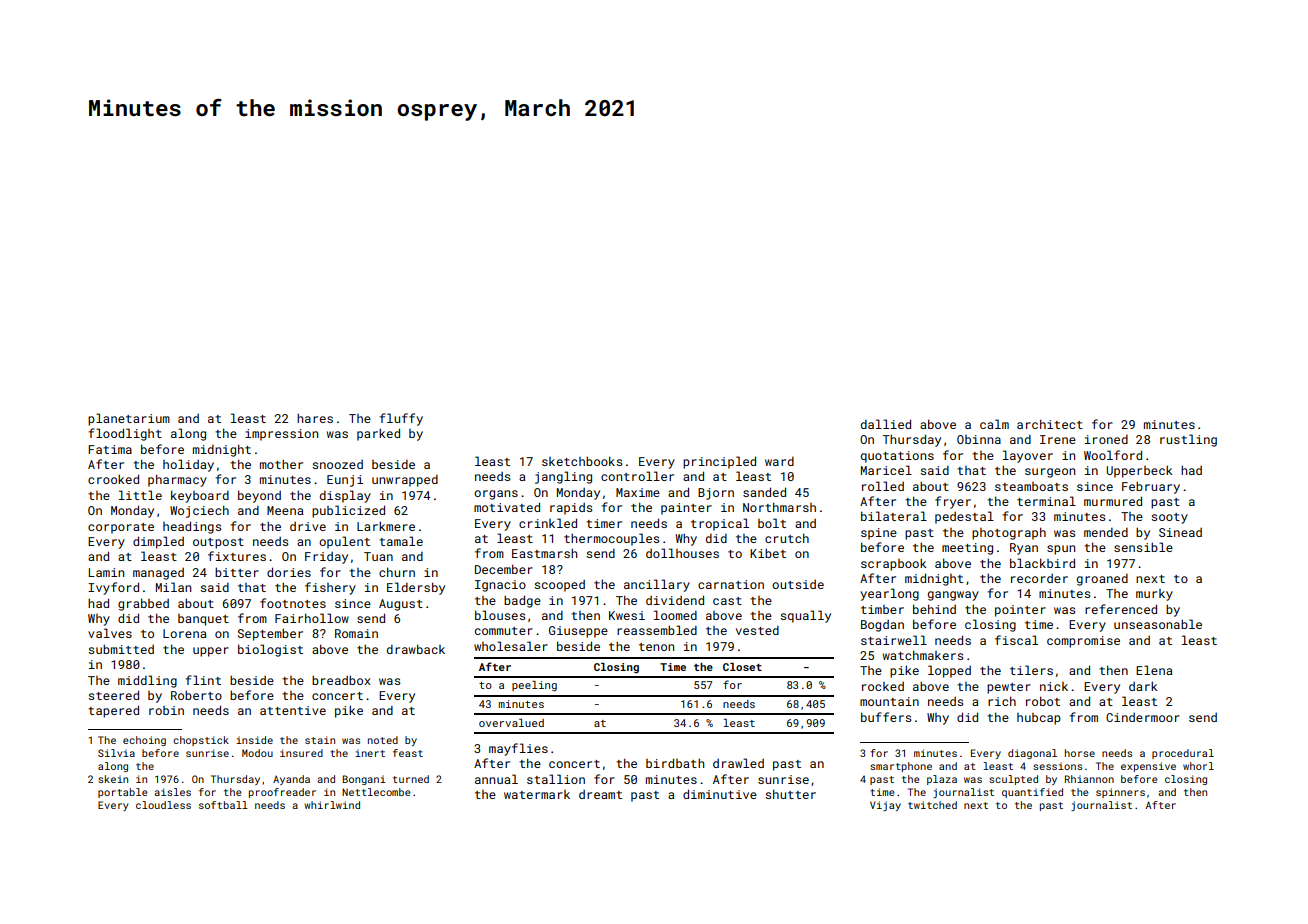  I want to click on planetarium, so click(129, 419).
